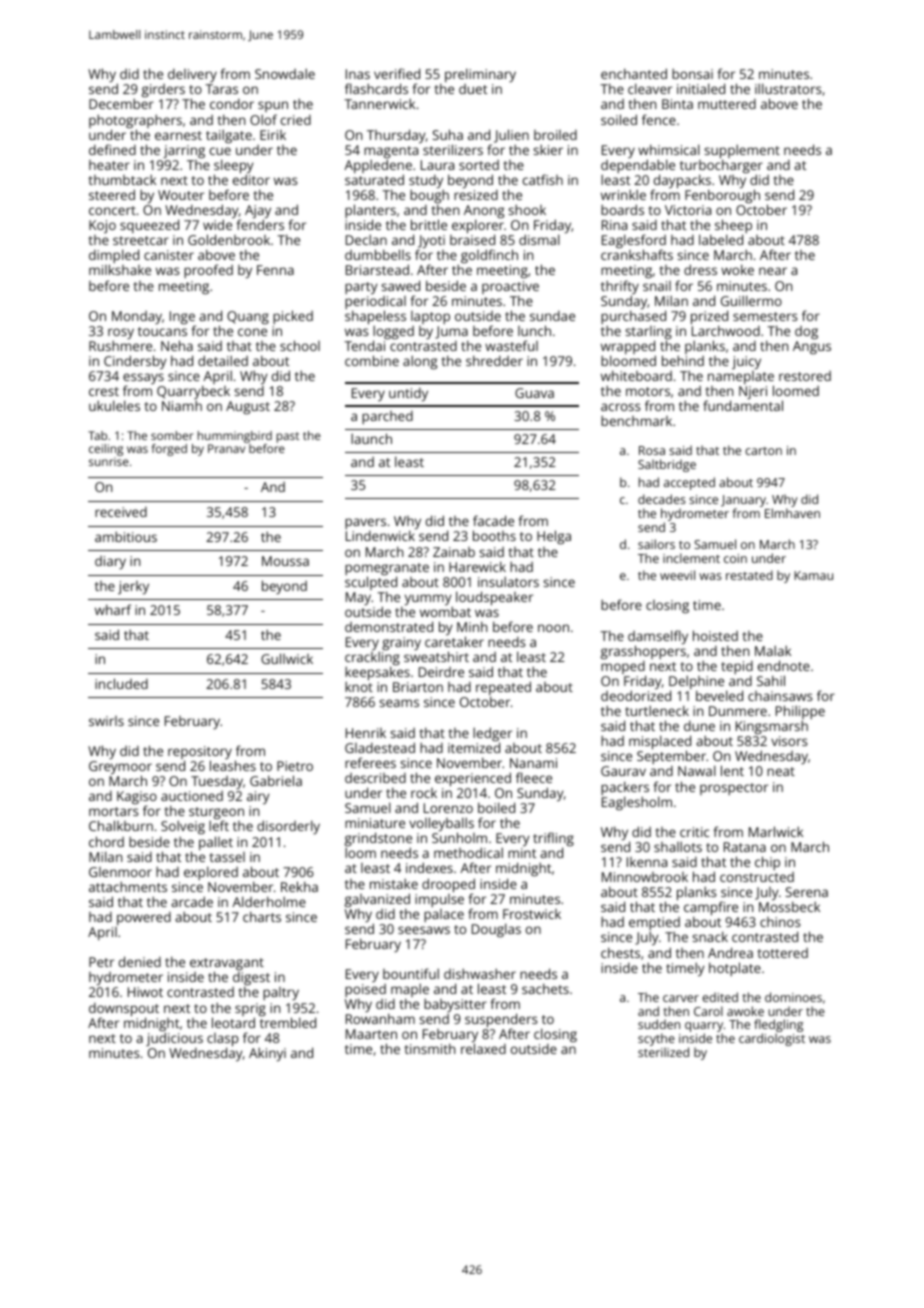  What do you see at coordinates (453, 149) in the image?
I see `sterilizers` at bounding box center [453, 149].
